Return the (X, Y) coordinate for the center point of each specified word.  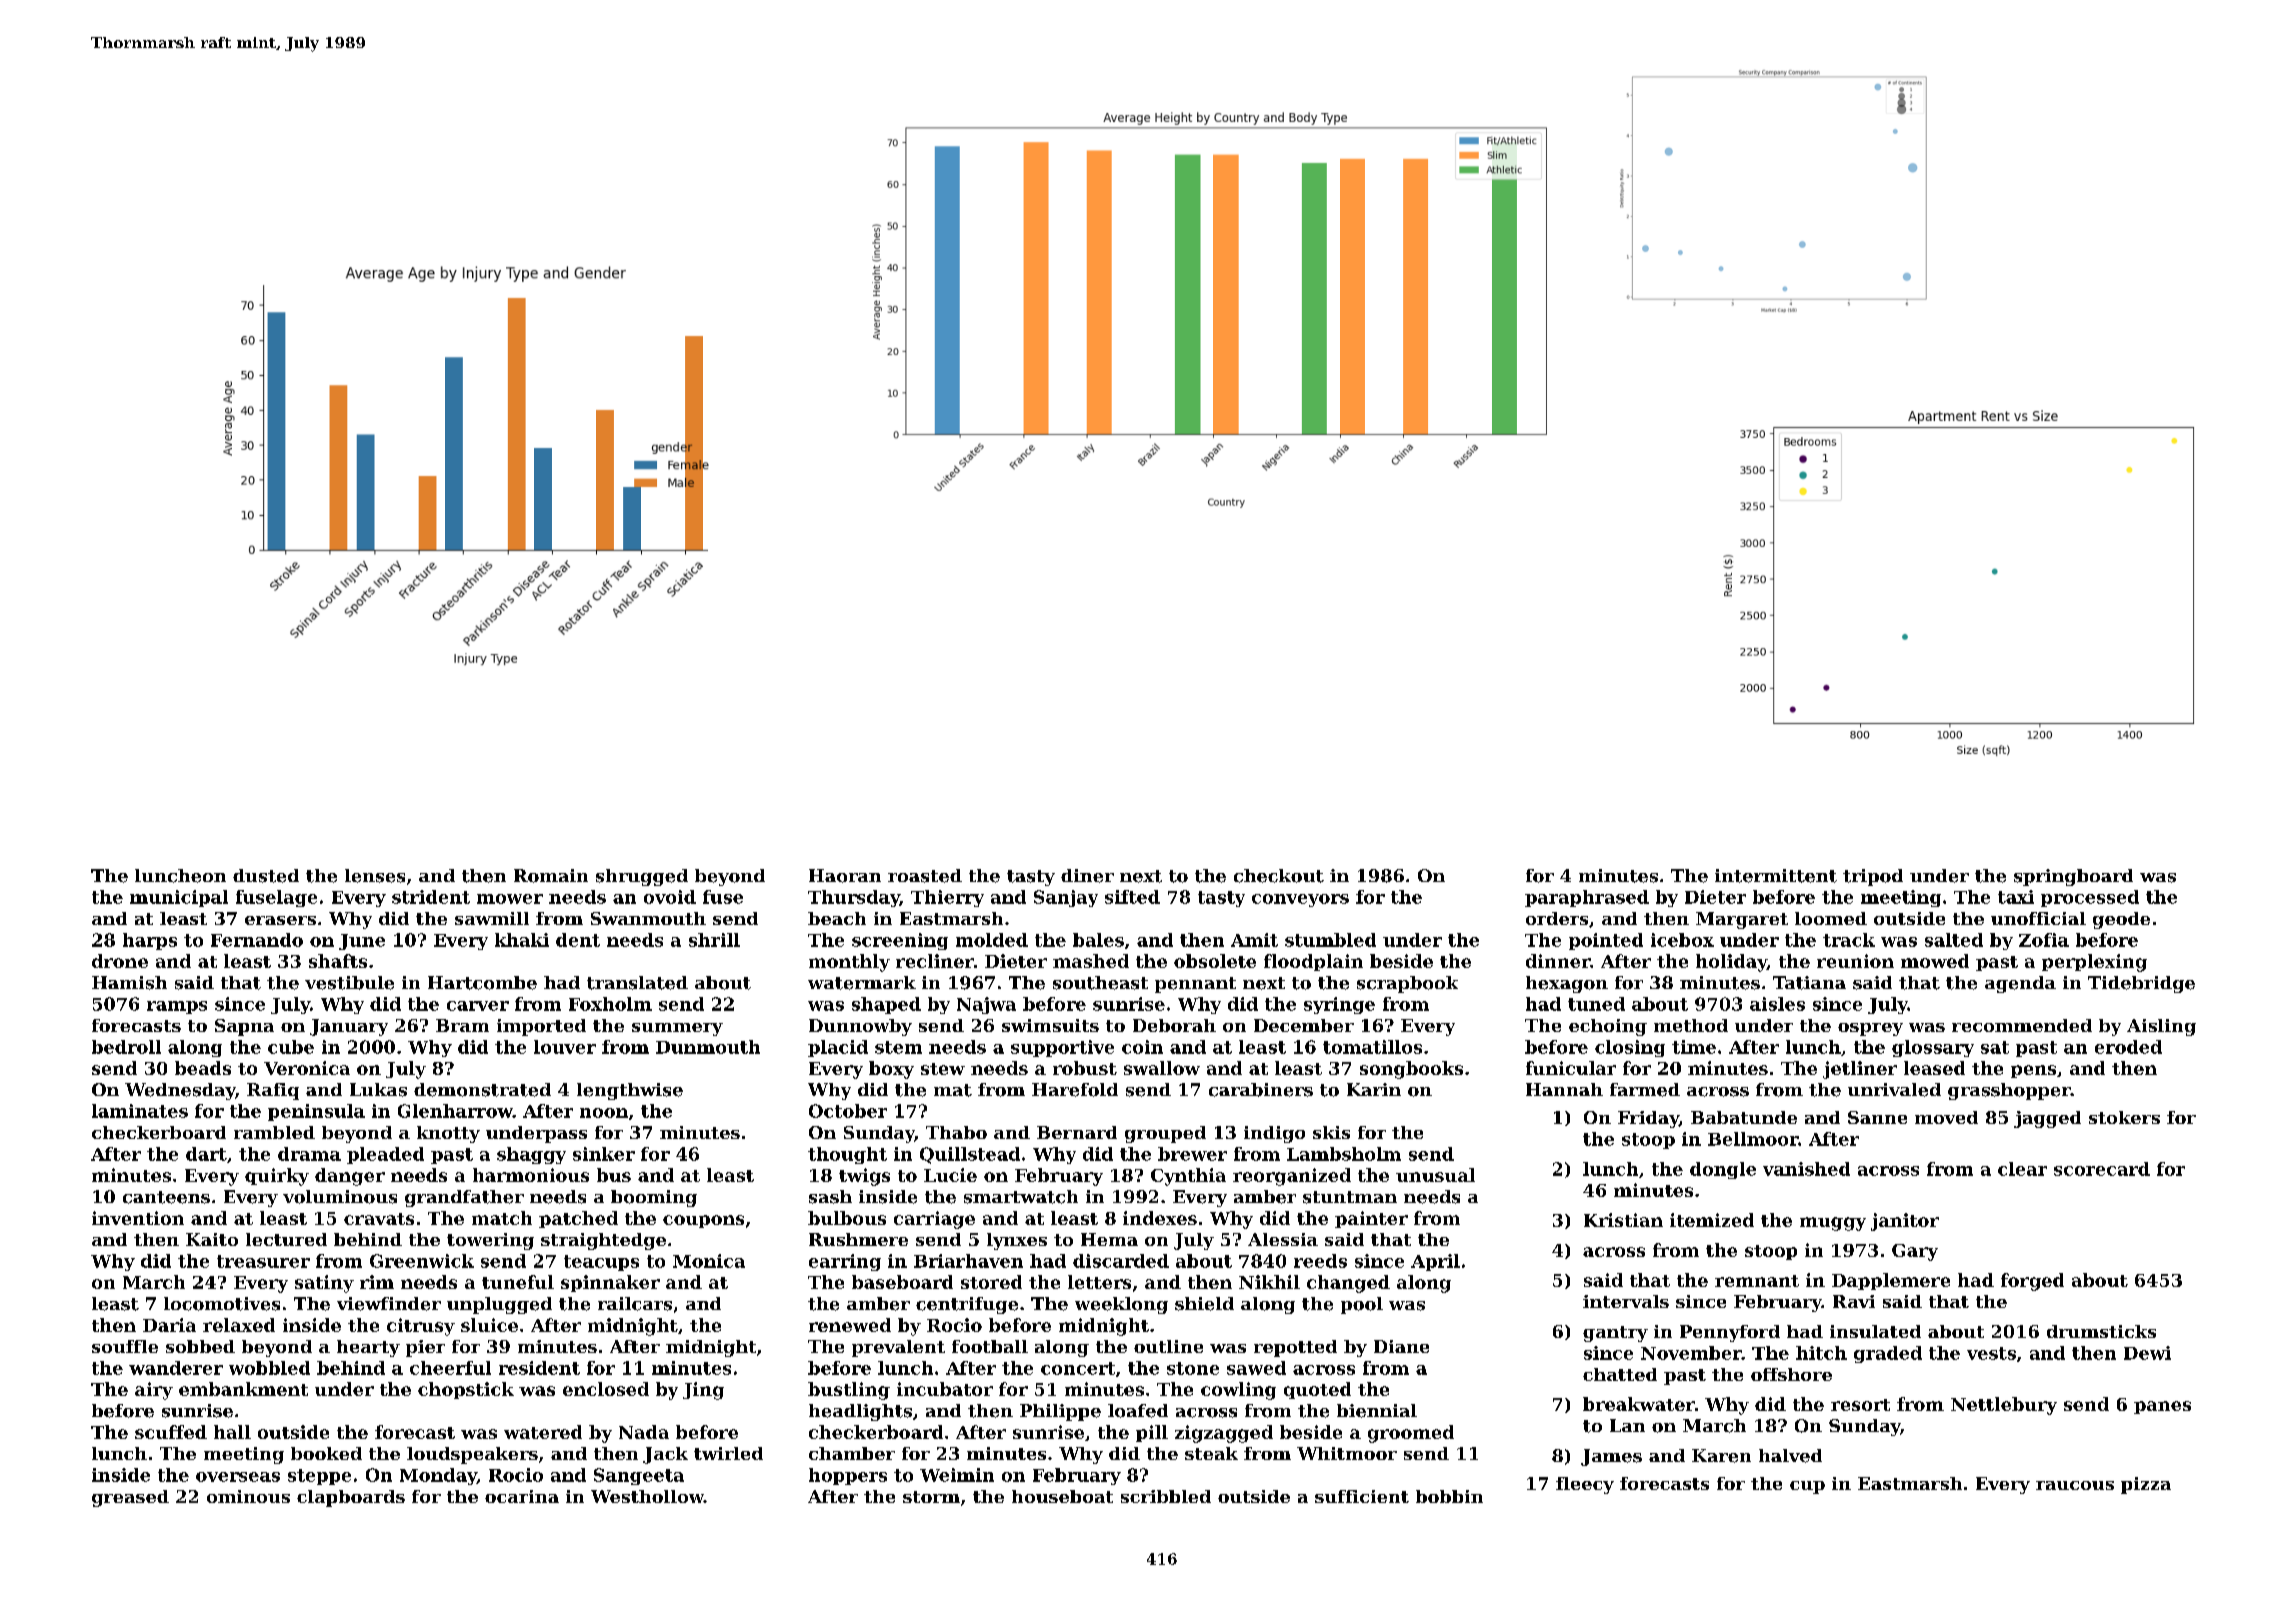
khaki (522, 940)
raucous (2075, 1485)
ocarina (522, 1496)
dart (206, 1154)
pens (2033, 1071)
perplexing (2094, 963)
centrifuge (967, 1305)
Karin (1374, 1089)
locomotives (222, 1304)
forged (2032, 1282)
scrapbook (1407, 984)
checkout (1279, 876)
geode (2121, 920)
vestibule (349, 983)
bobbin (1449, 1496)
